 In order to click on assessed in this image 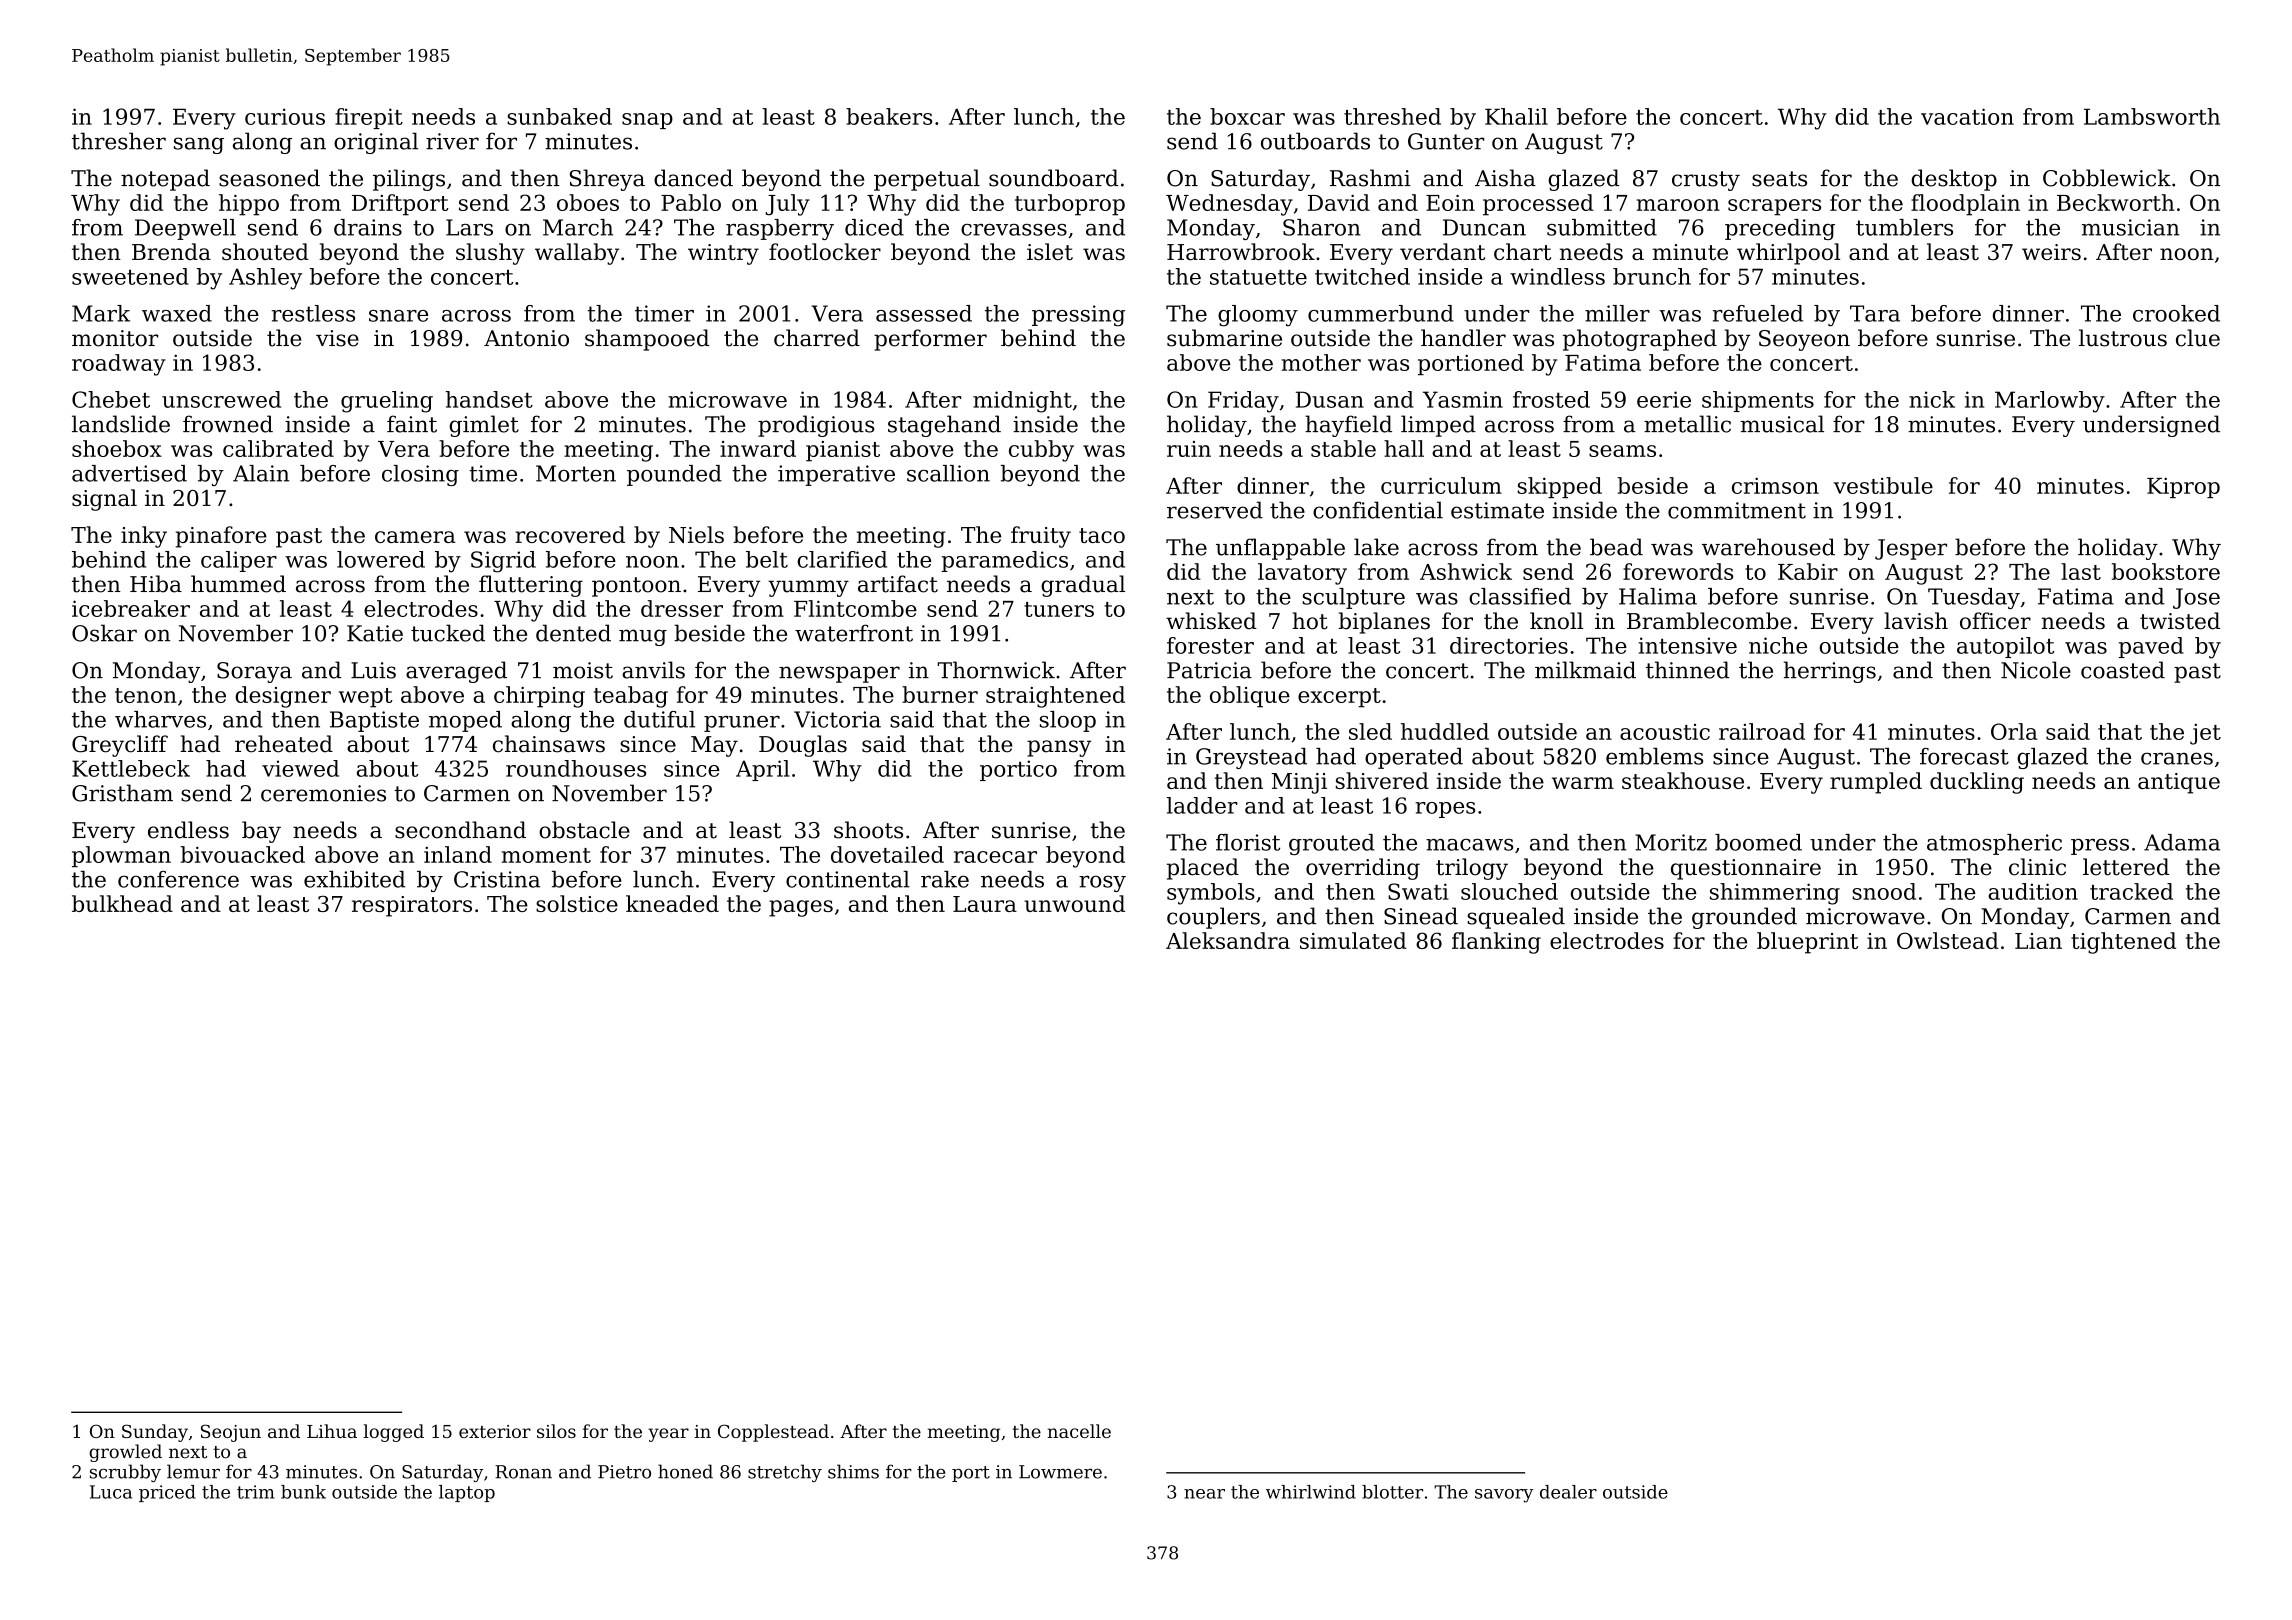, I will do `click(924, 313)`.
